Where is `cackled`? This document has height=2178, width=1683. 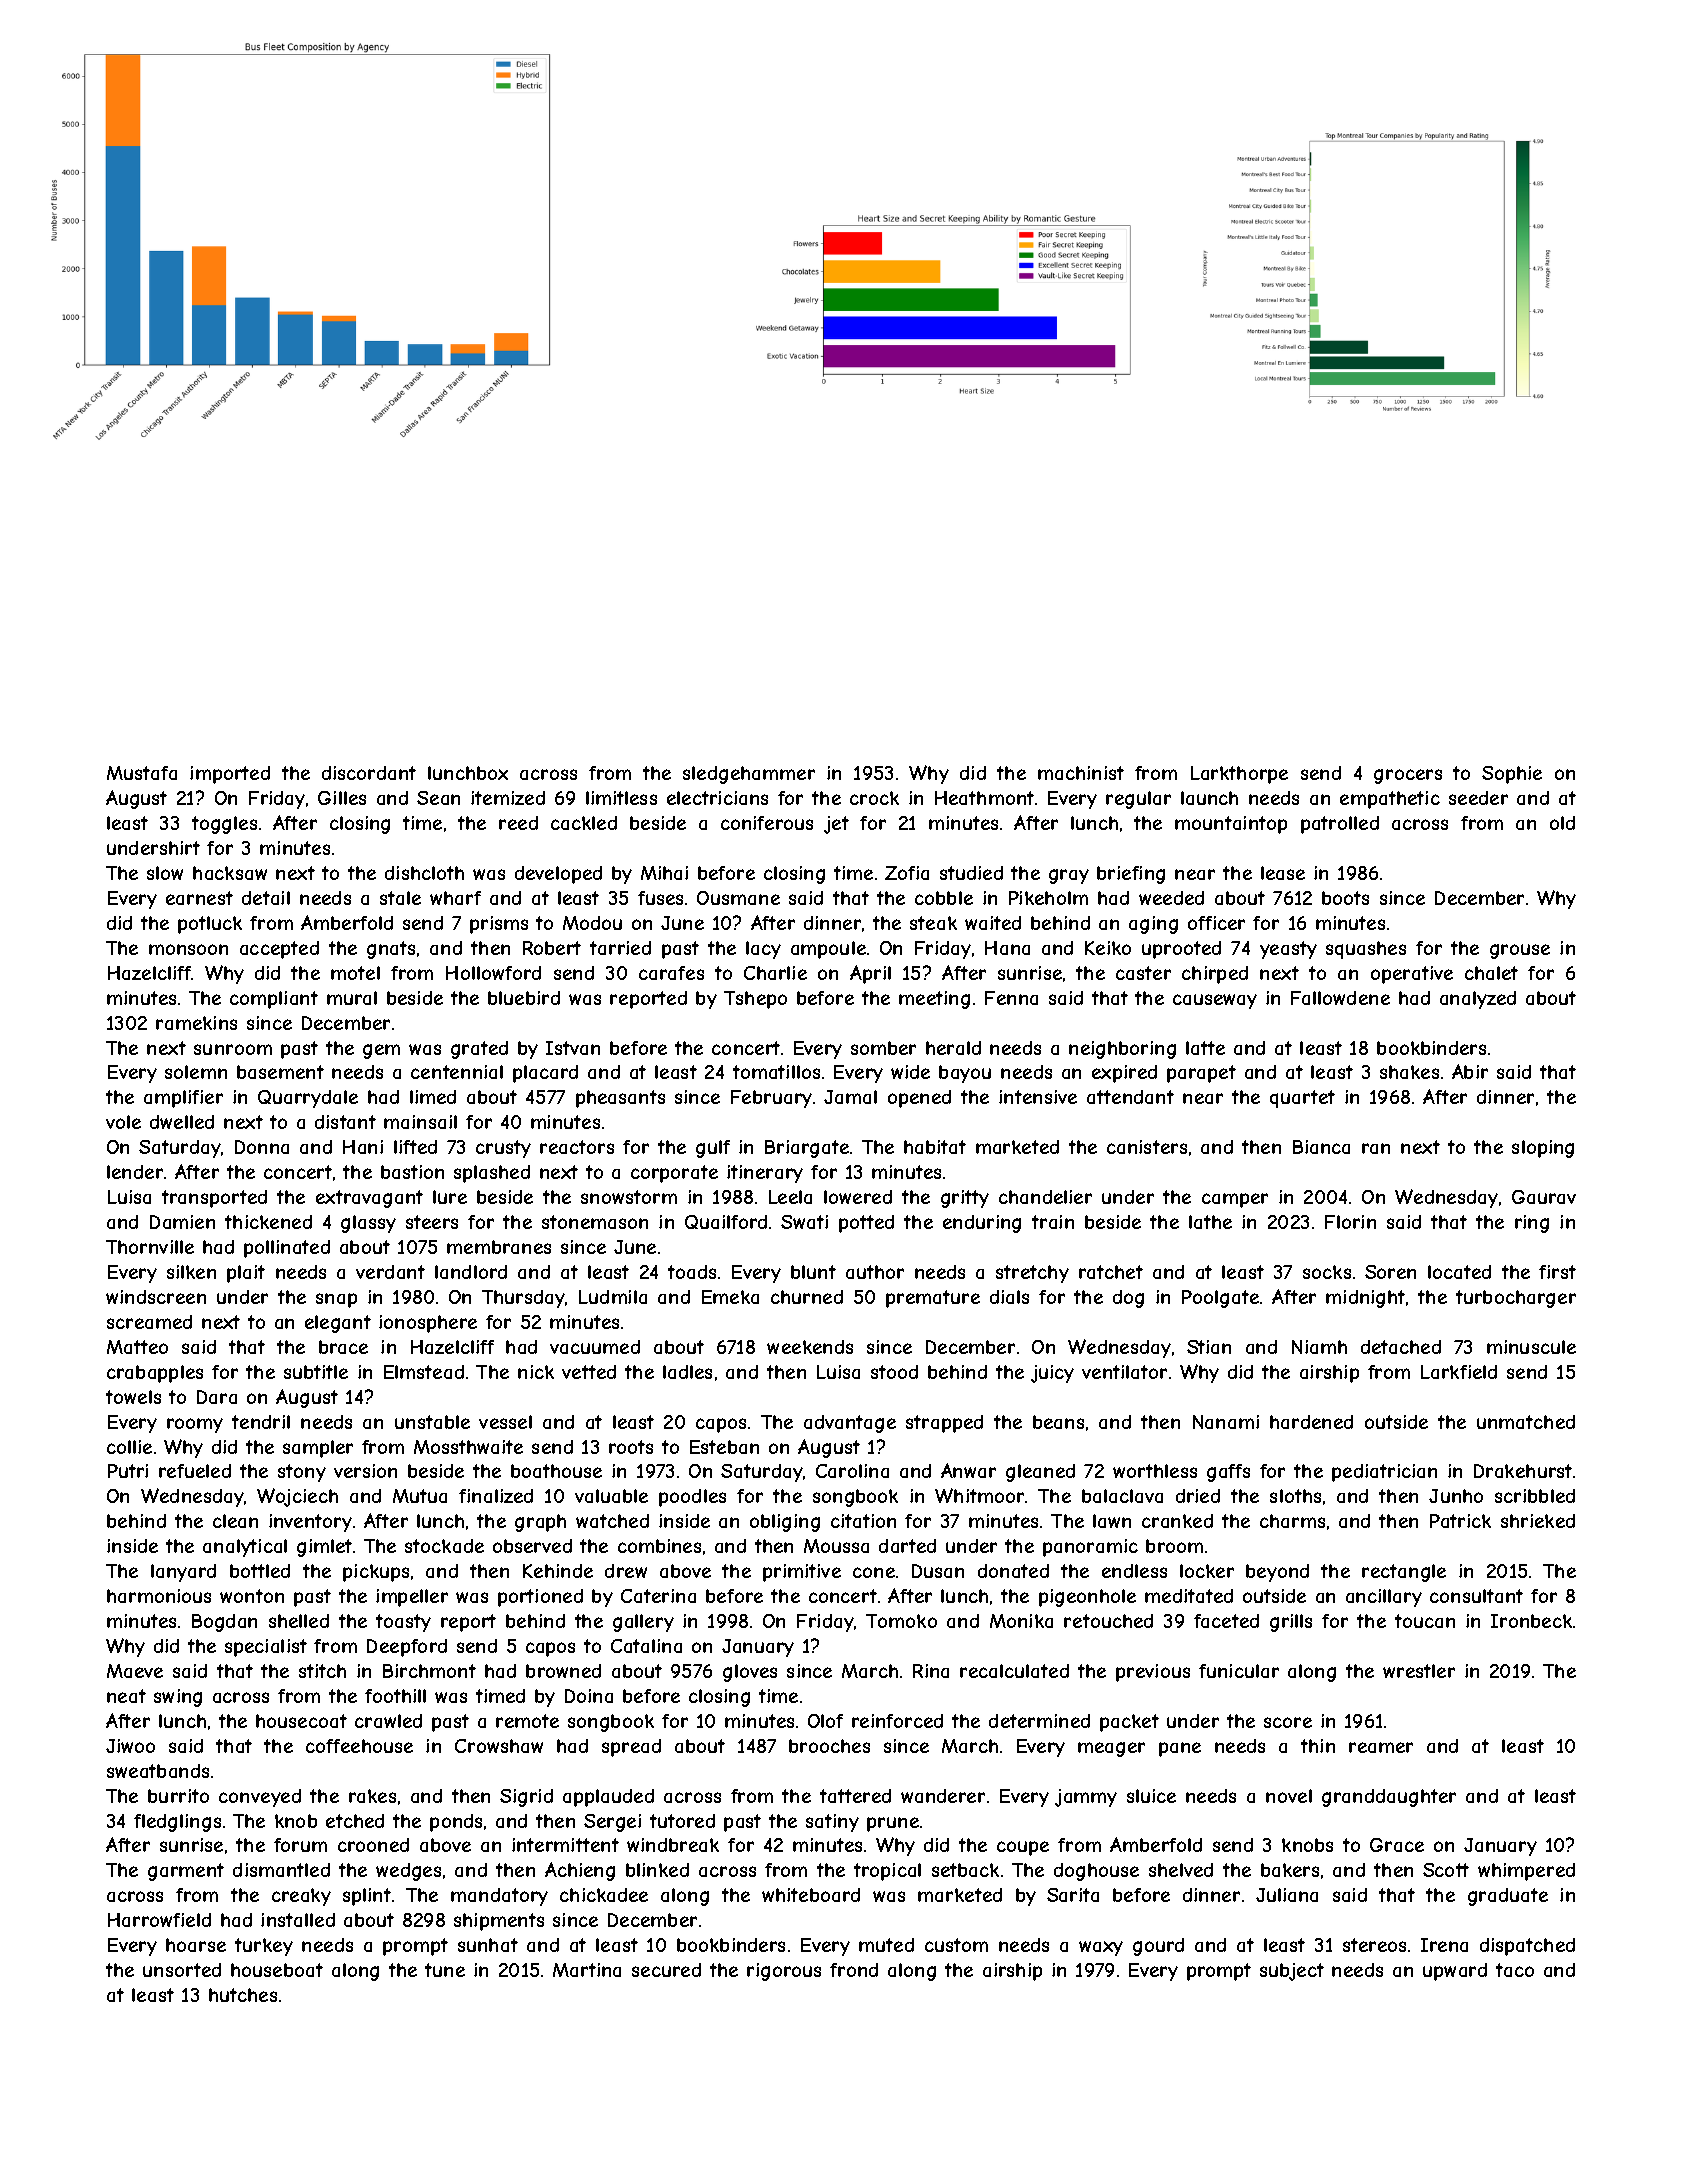 cackled is located at coordinates (584, 823).
